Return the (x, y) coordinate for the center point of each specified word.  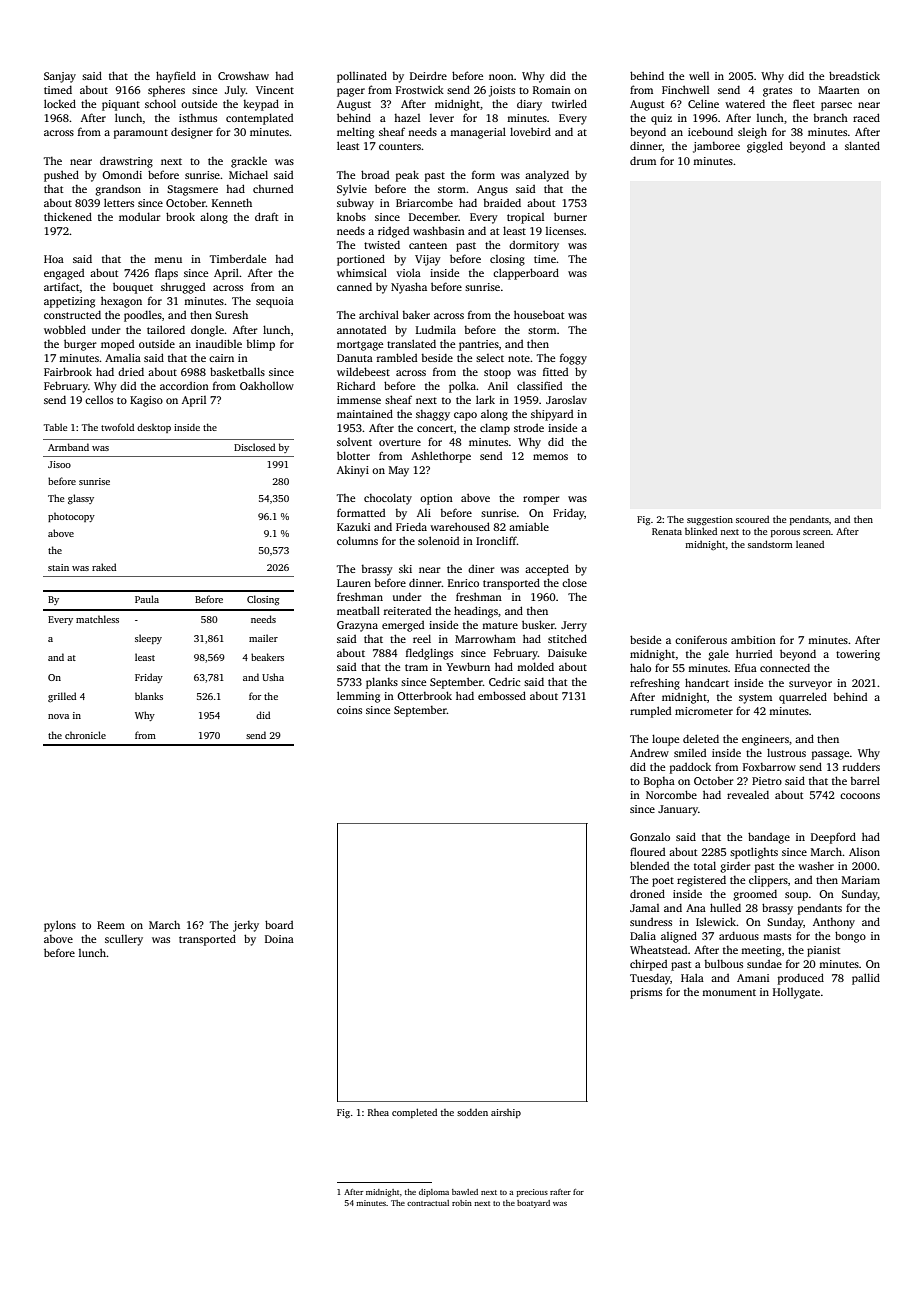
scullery (124, 940)
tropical (525, 218)
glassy (81, 499)
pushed (61, 176)
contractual (428, 1203)
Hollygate (796, 993)
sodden (472, 1112)
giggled (765, 147)
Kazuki (353, 527)
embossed (502, 695)
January (678, 810)
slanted (862, 145)
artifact (62, 286)
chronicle (85, 735)
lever (442, 118)
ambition (753, 640)
